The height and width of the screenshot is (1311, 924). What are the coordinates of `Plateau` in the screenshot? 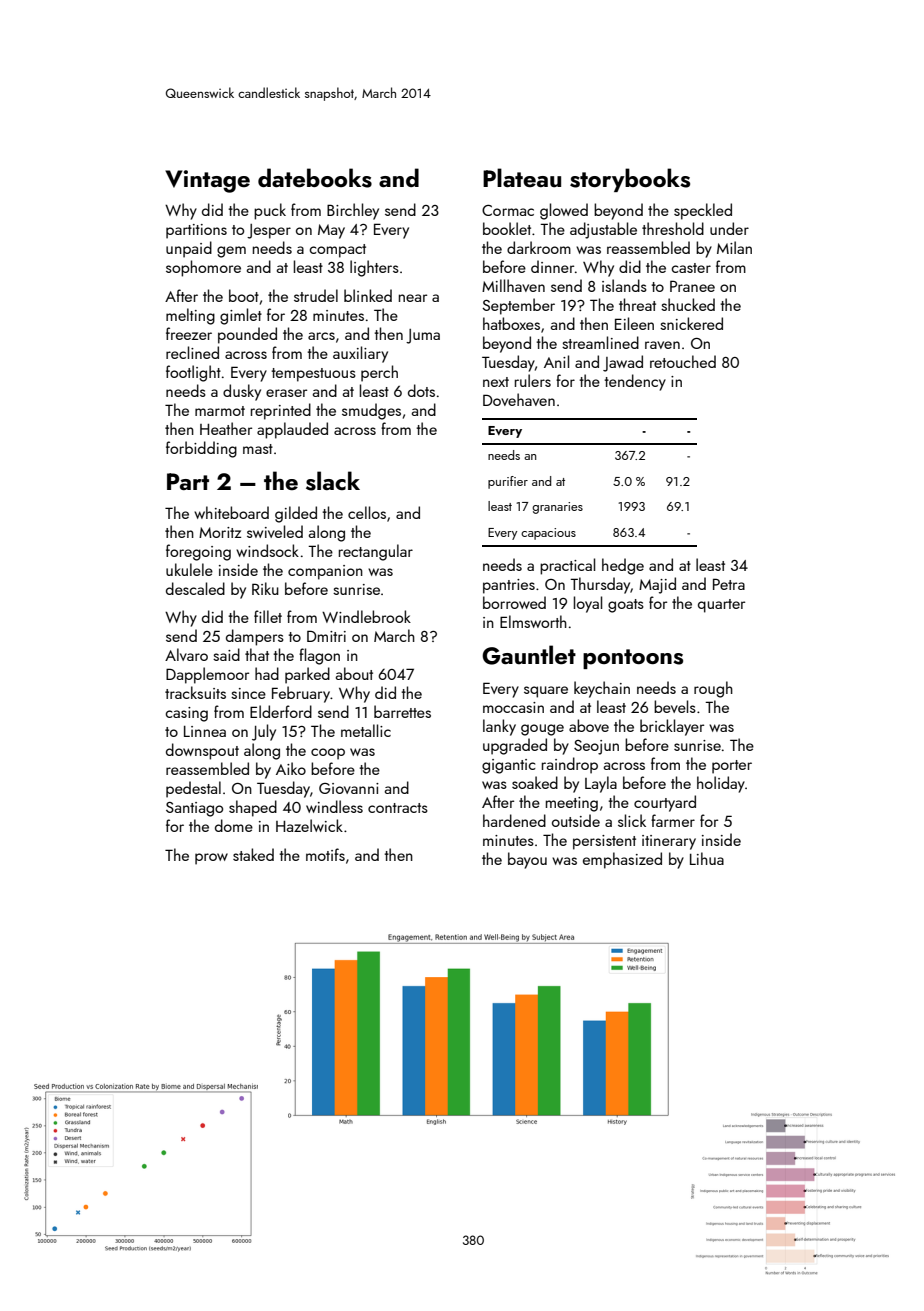 It's located at (522, 178).
